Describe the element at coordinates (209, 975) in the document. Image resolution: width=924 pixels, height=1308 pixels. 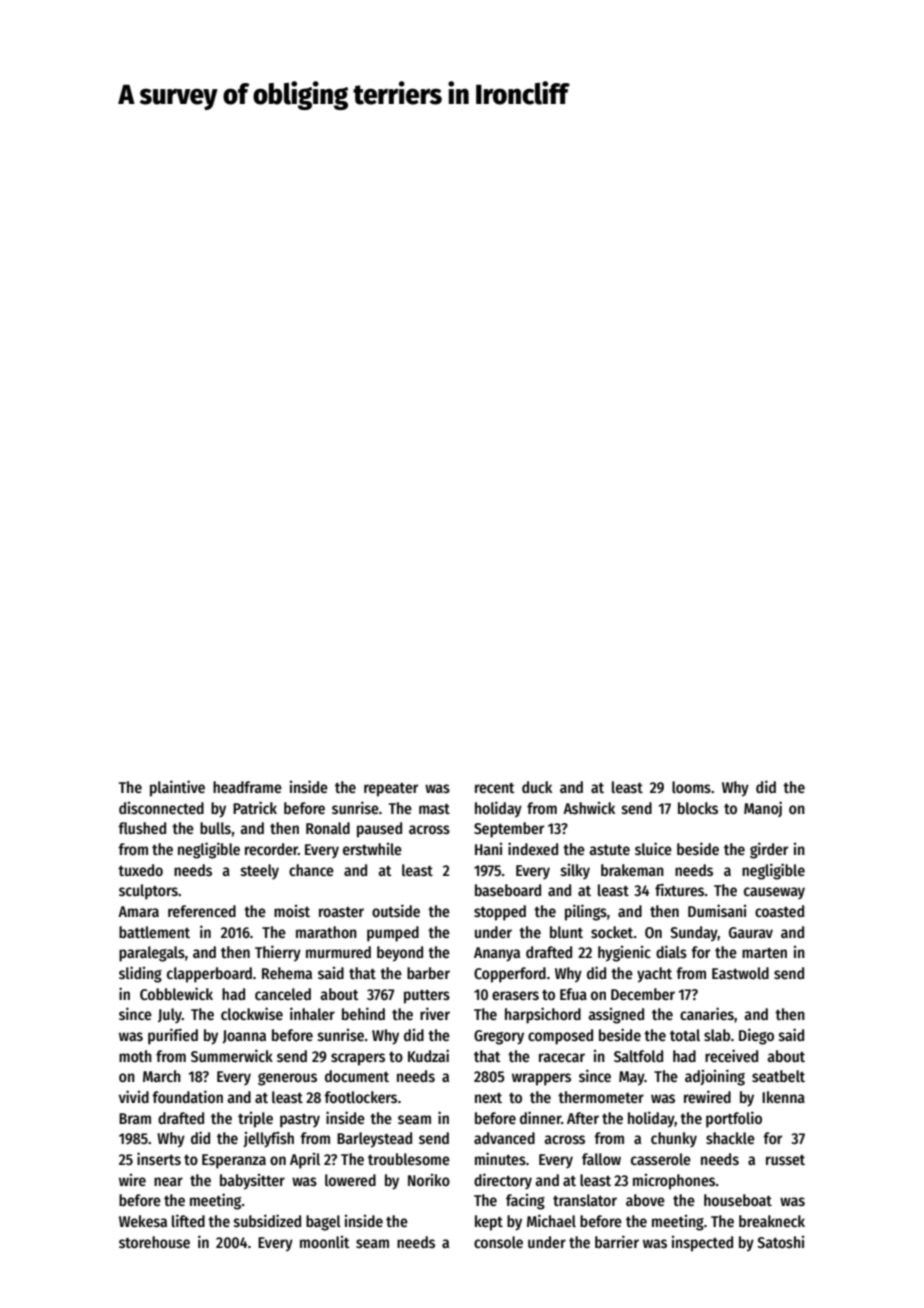
I see `clapperboard` at that location.
